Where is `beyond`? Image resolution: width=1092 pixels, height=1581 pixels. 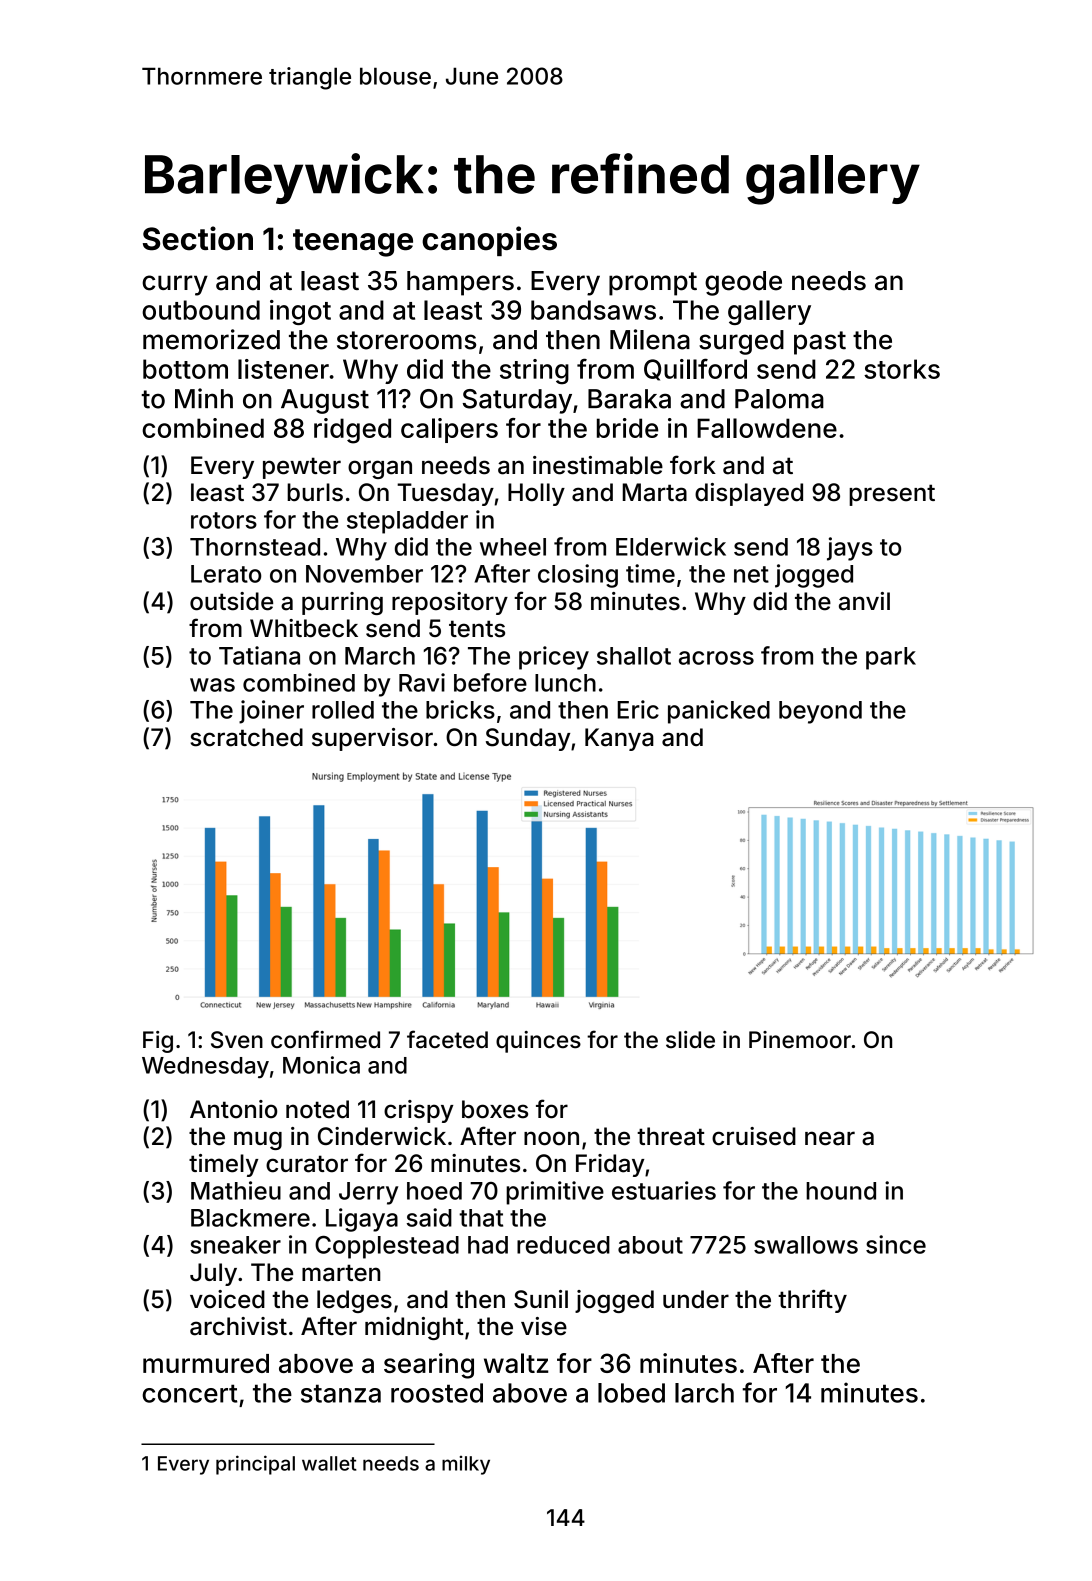 beyond is located at coordinates (820, 712).
